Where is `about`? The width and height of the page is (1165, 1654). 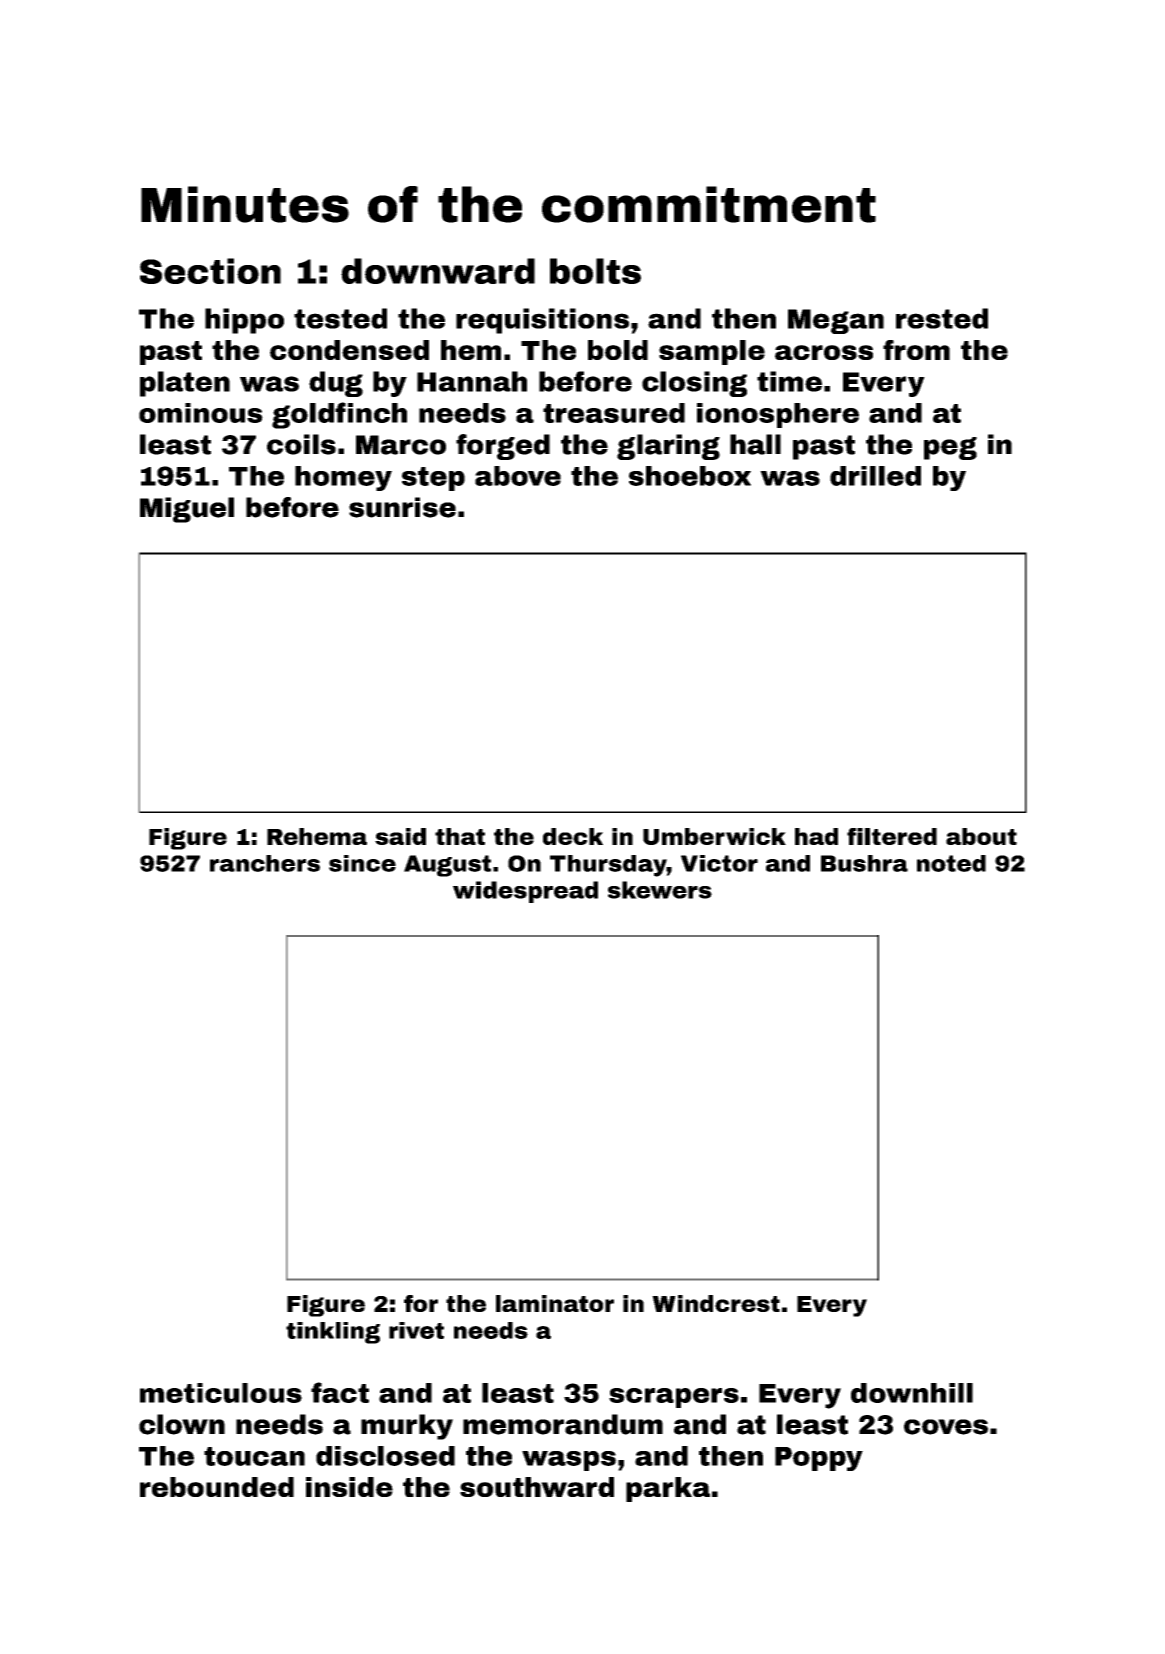 about is located at coordinates (981, 836).
